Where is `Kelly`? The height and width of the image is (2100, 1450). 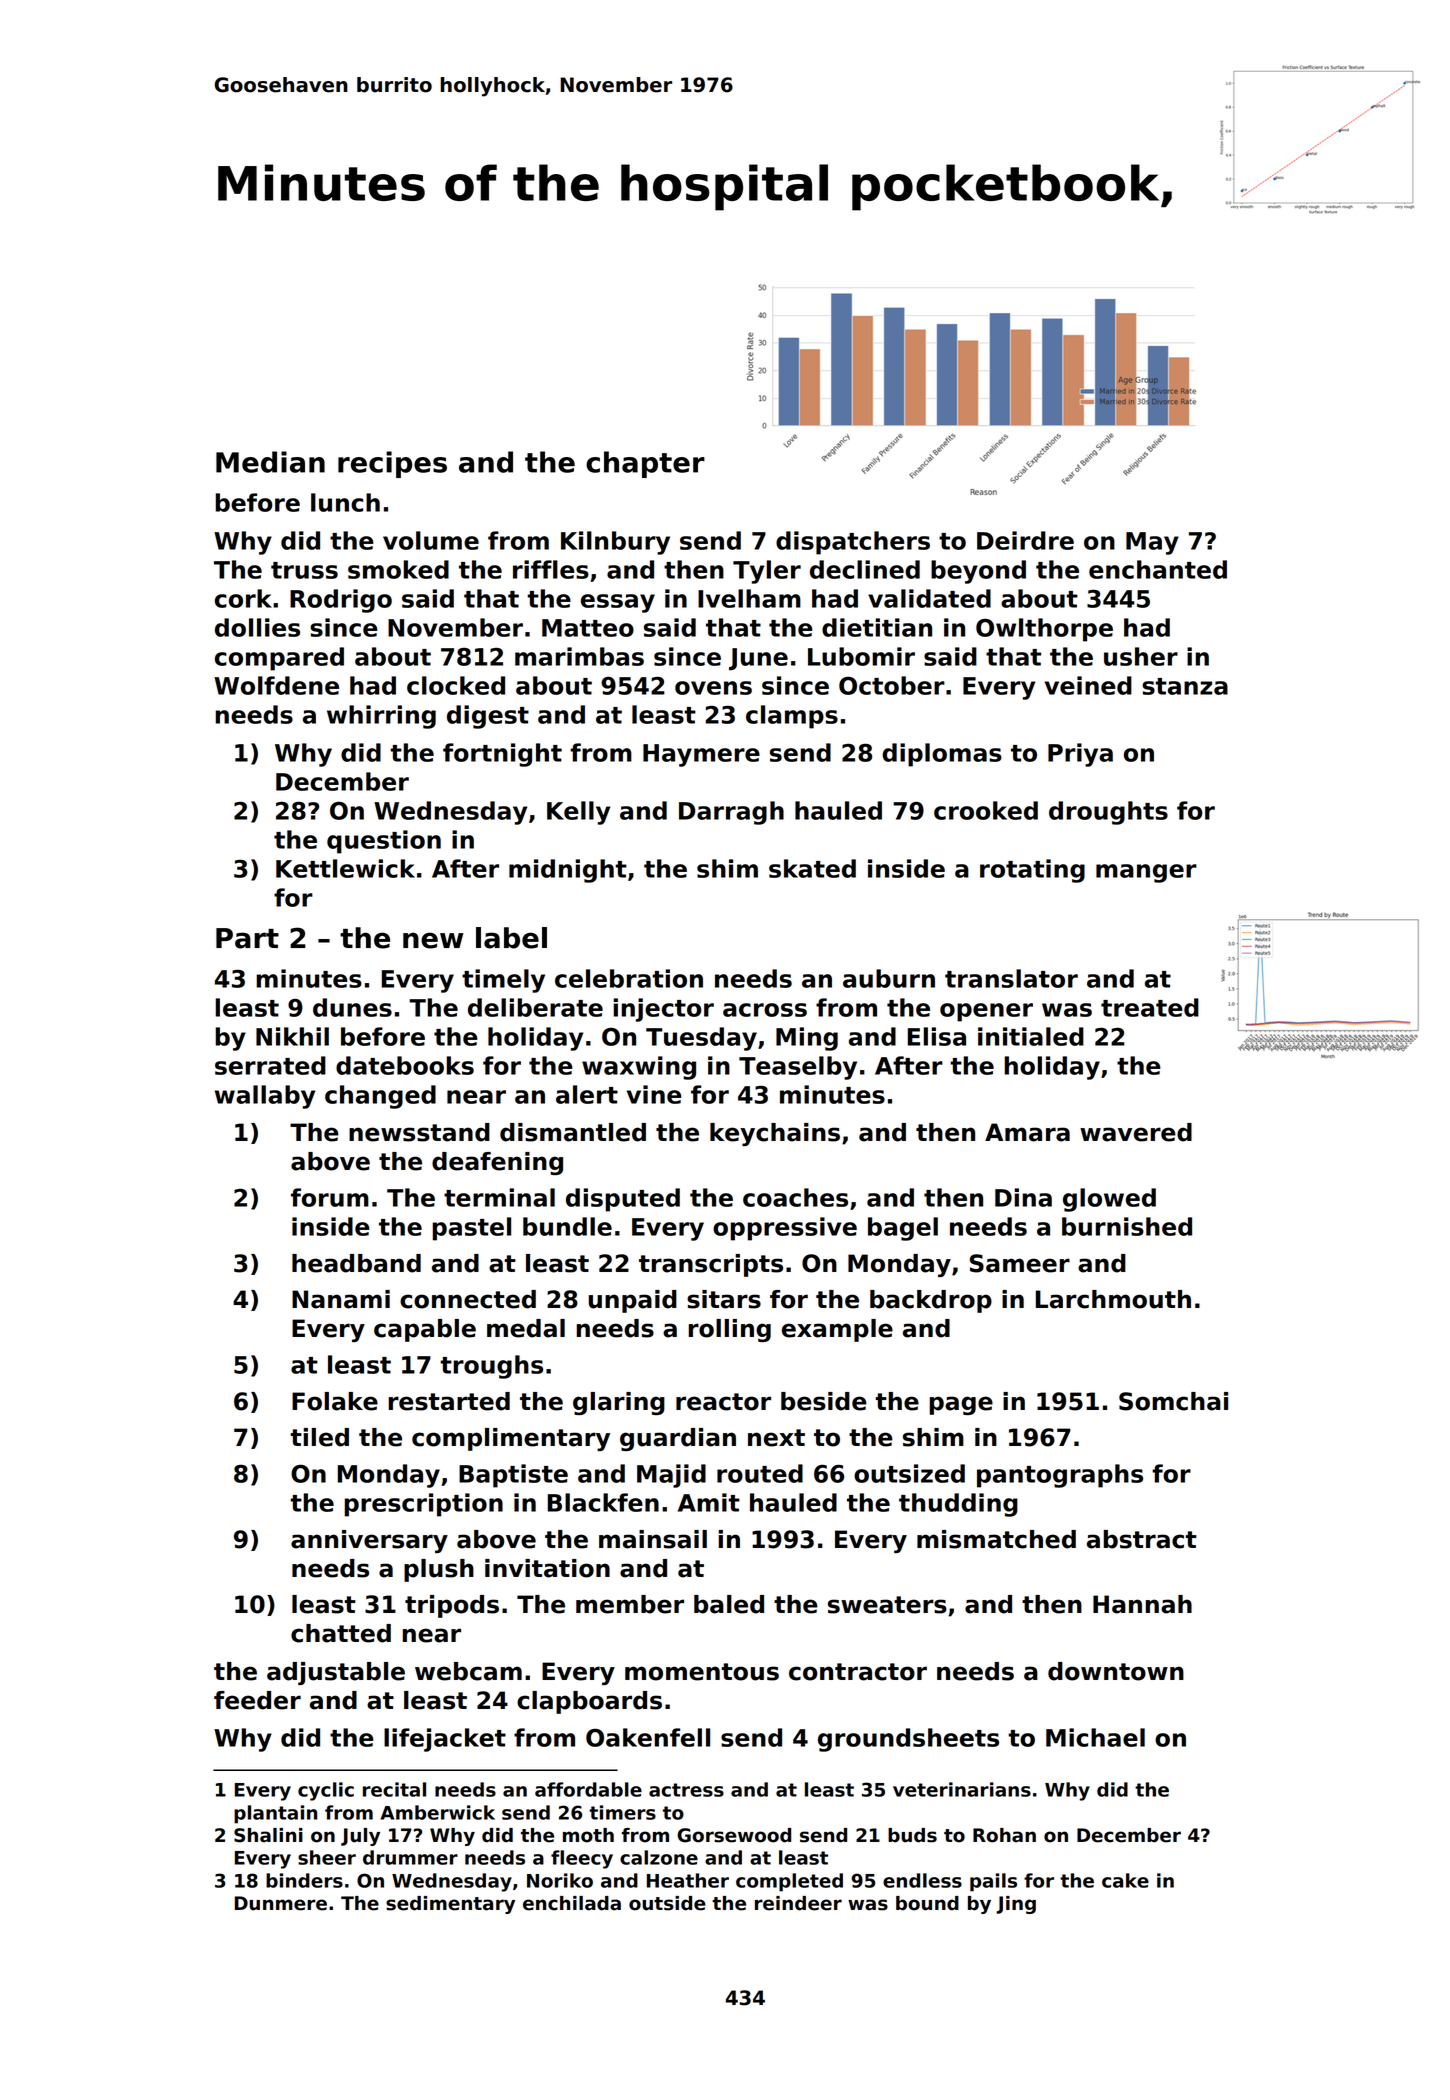
Kelly is located at coordinates (578, 813).
